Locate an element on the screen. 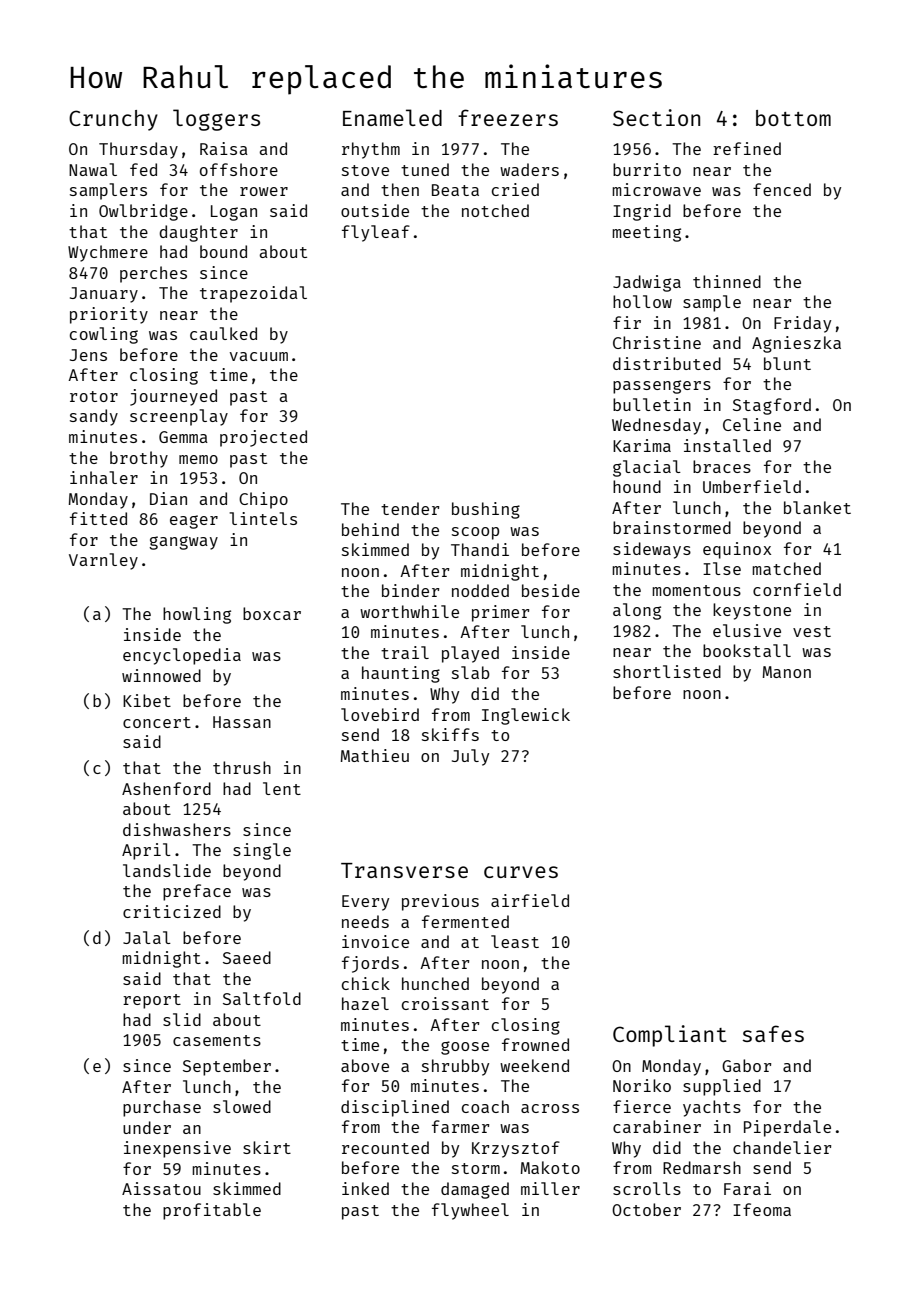  eager is located at coordinates (194, 522).
